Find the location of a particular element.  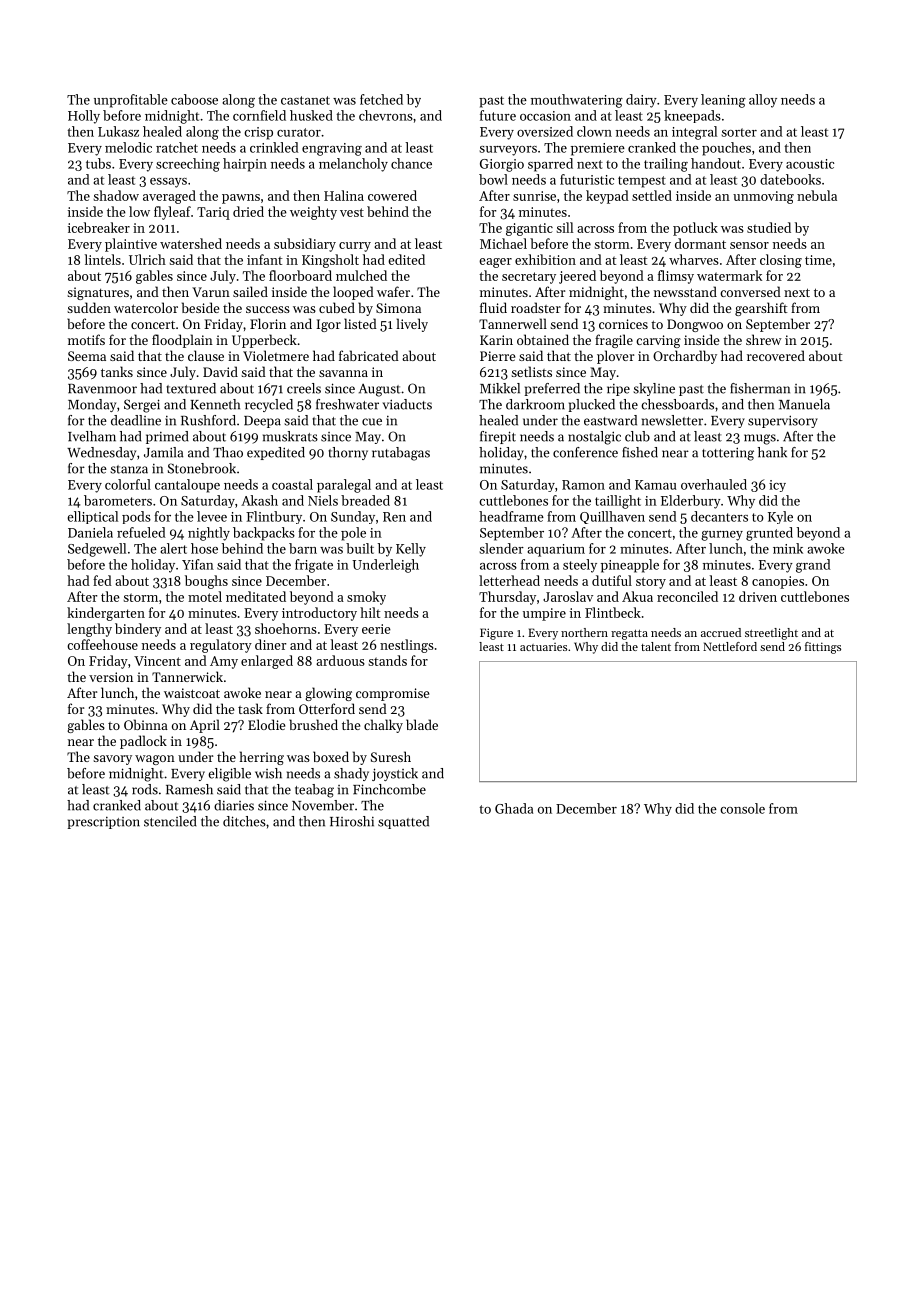

console is located at coordinates (742, 808).
